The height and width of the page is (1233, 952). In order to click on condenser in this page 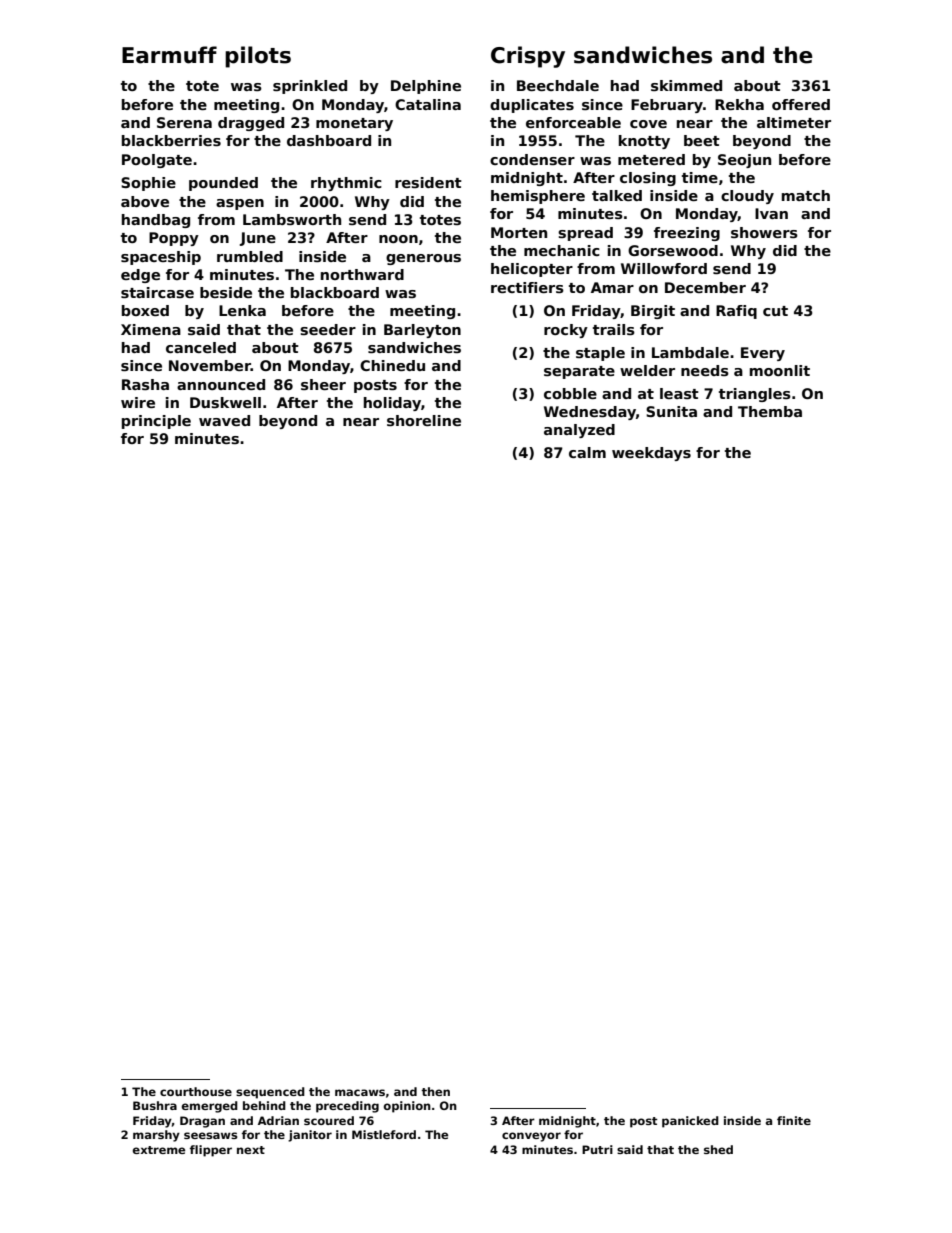, I will do `click(532, 159)`.
